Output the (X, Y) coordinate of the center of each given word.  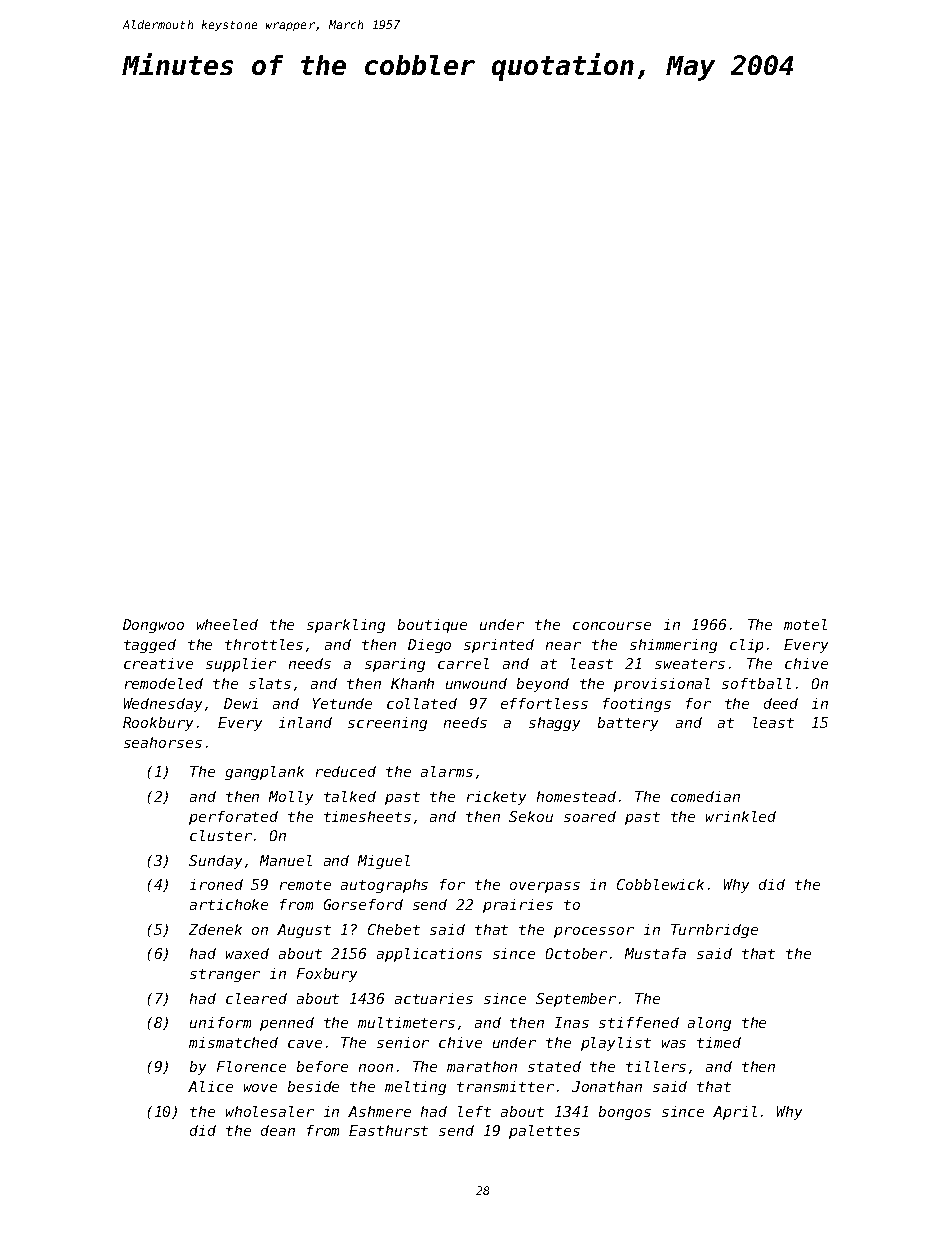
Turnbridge (714, 931)
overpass (545, 887)
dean (278, 1130)
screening (387, 724)
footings (637, 705)
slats (270, 683)
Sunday (215, 862)
